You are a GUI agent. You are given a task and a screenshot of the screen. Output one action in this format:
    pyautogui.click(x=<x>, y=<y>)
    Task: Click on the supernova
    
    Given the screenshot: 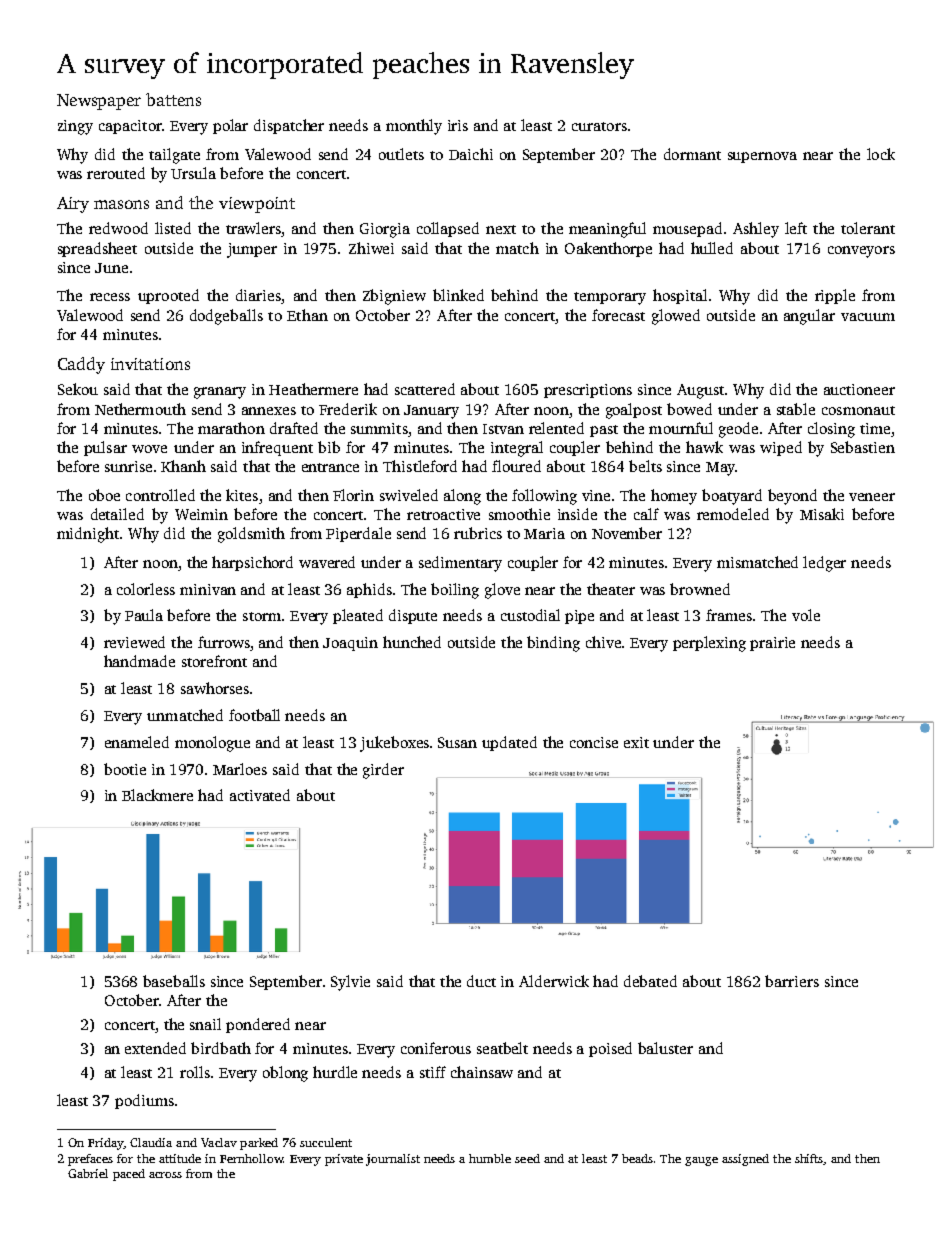 What is the action you would take?
    pyautogui.click(x=762, y=157)
